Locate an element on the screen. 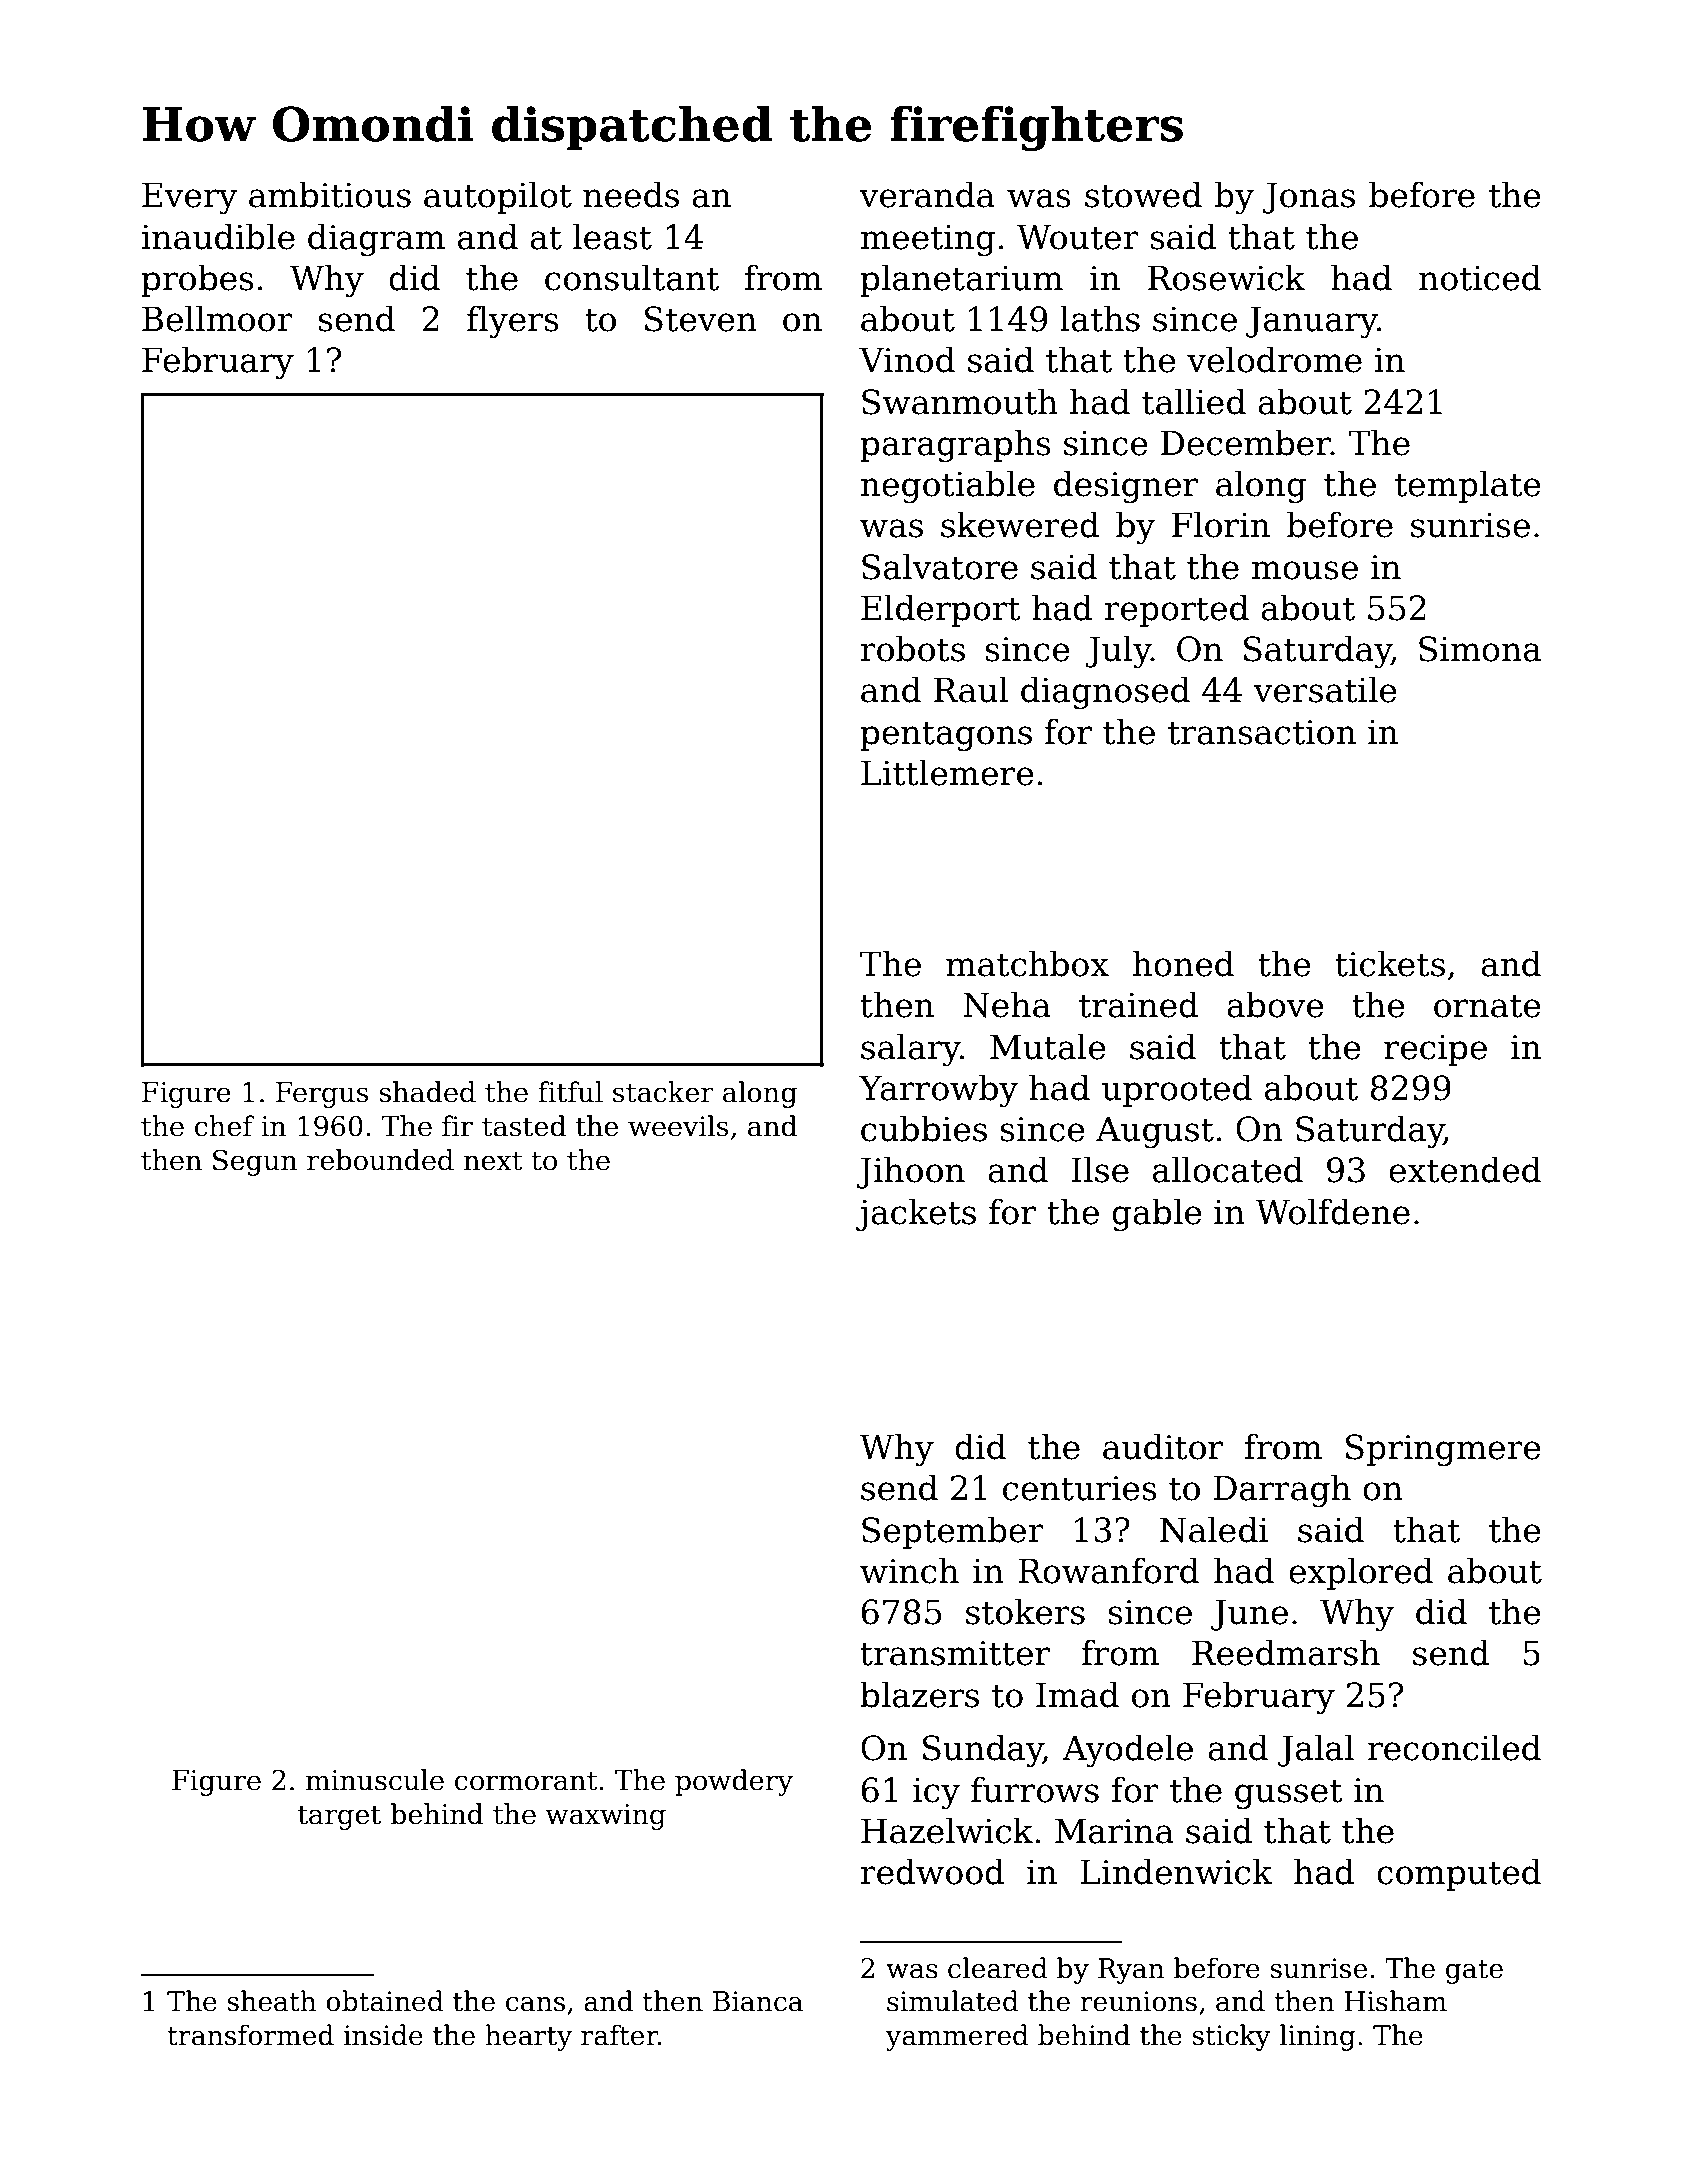 This screenshot has height=2178, width=1683. needs is located at coordinates (631, 194).
